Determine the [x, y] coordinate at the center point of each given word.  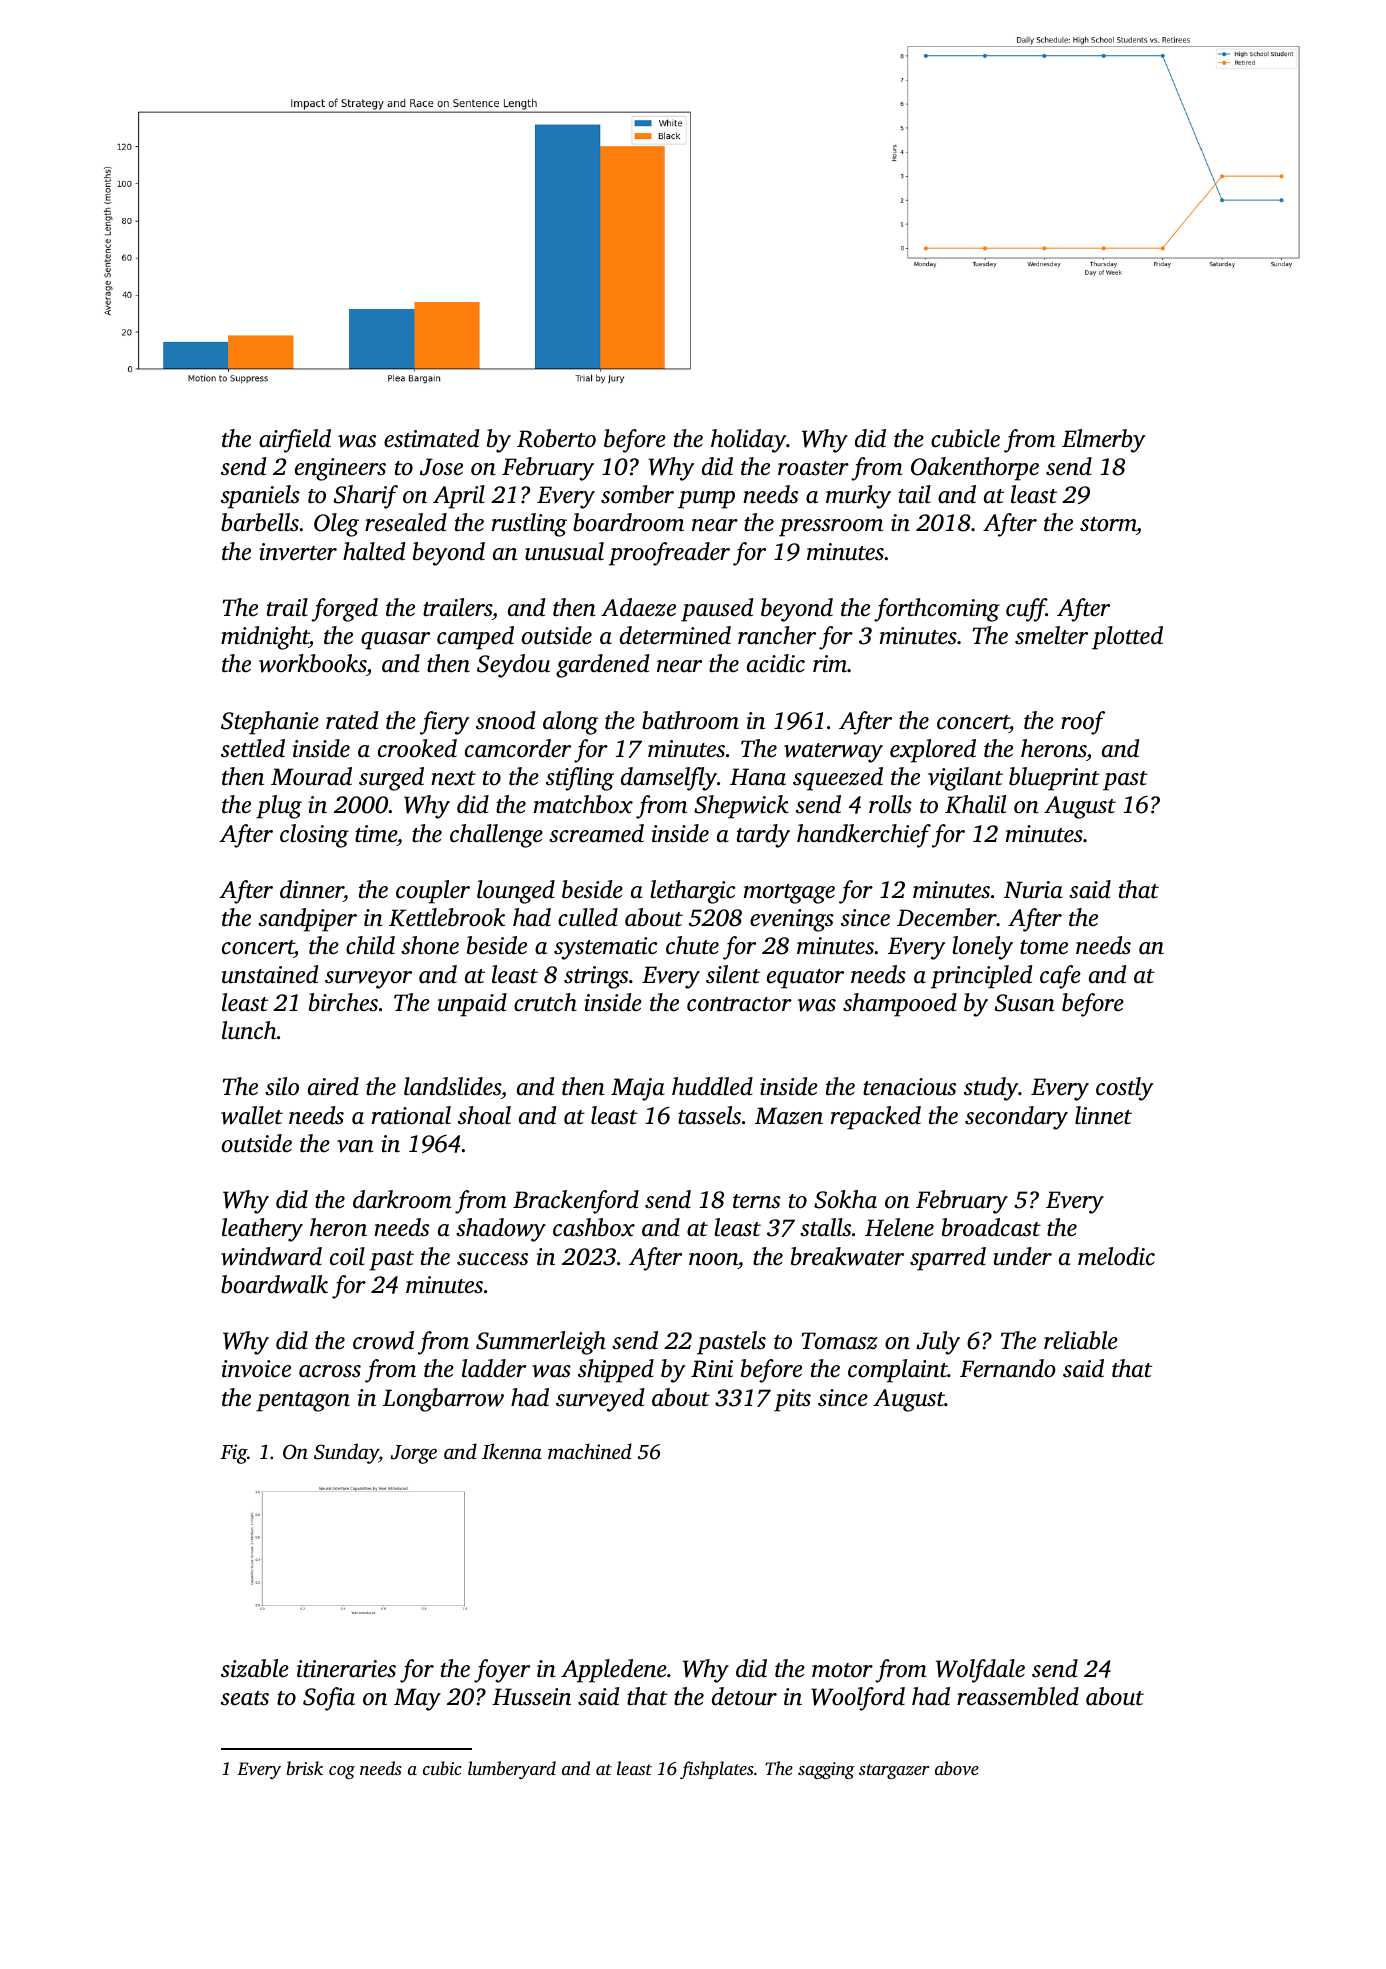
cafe [1060, 977]
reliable [1081, 1340]
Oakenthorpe [975, 469]
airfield [295, 441]
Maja [638, 1089]
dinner [312, 889]
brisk [305, 1768]
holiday [749, 441]
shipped [616, 1371]
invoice [256, 1369]
